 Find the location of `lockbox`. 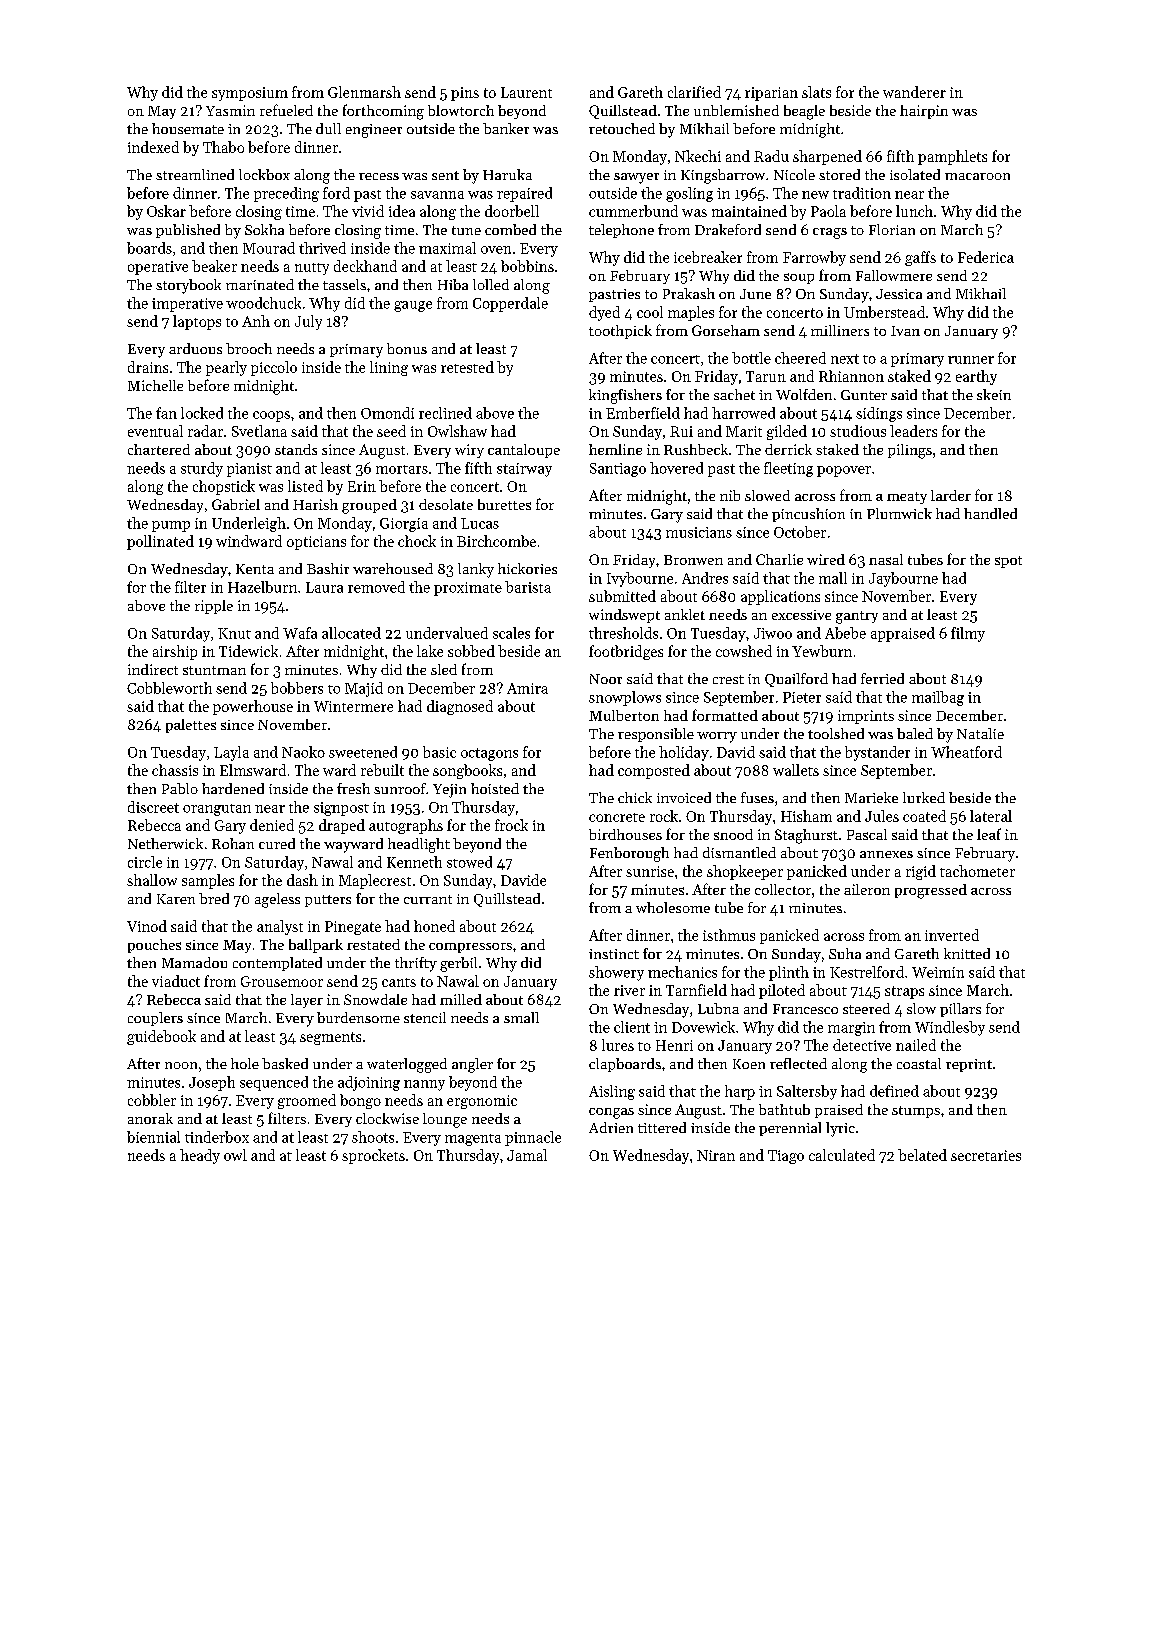

lockbox is located at coordinates (264, 174).
